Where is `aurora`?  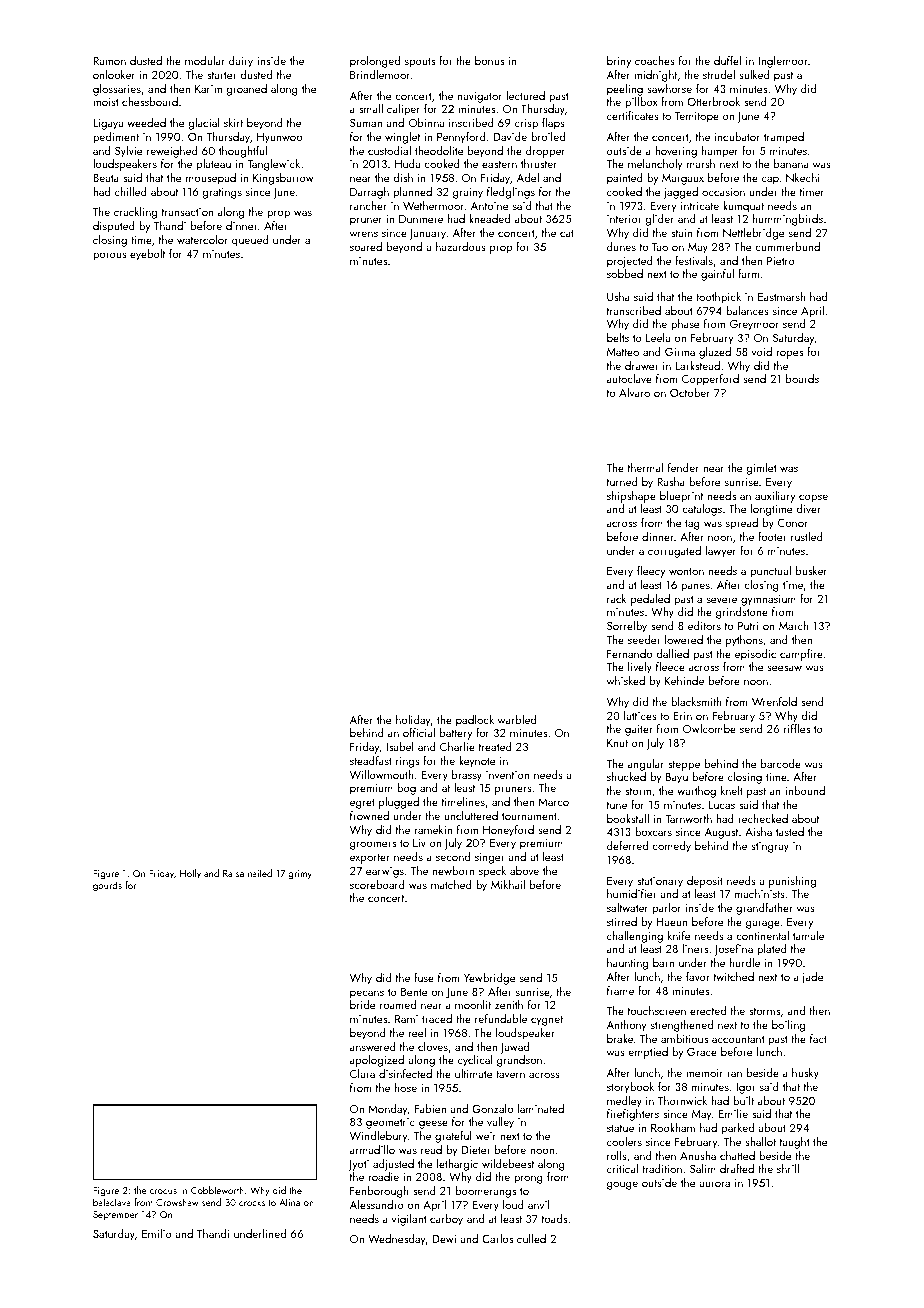
aurora is located at coordinates (714, 1184).
